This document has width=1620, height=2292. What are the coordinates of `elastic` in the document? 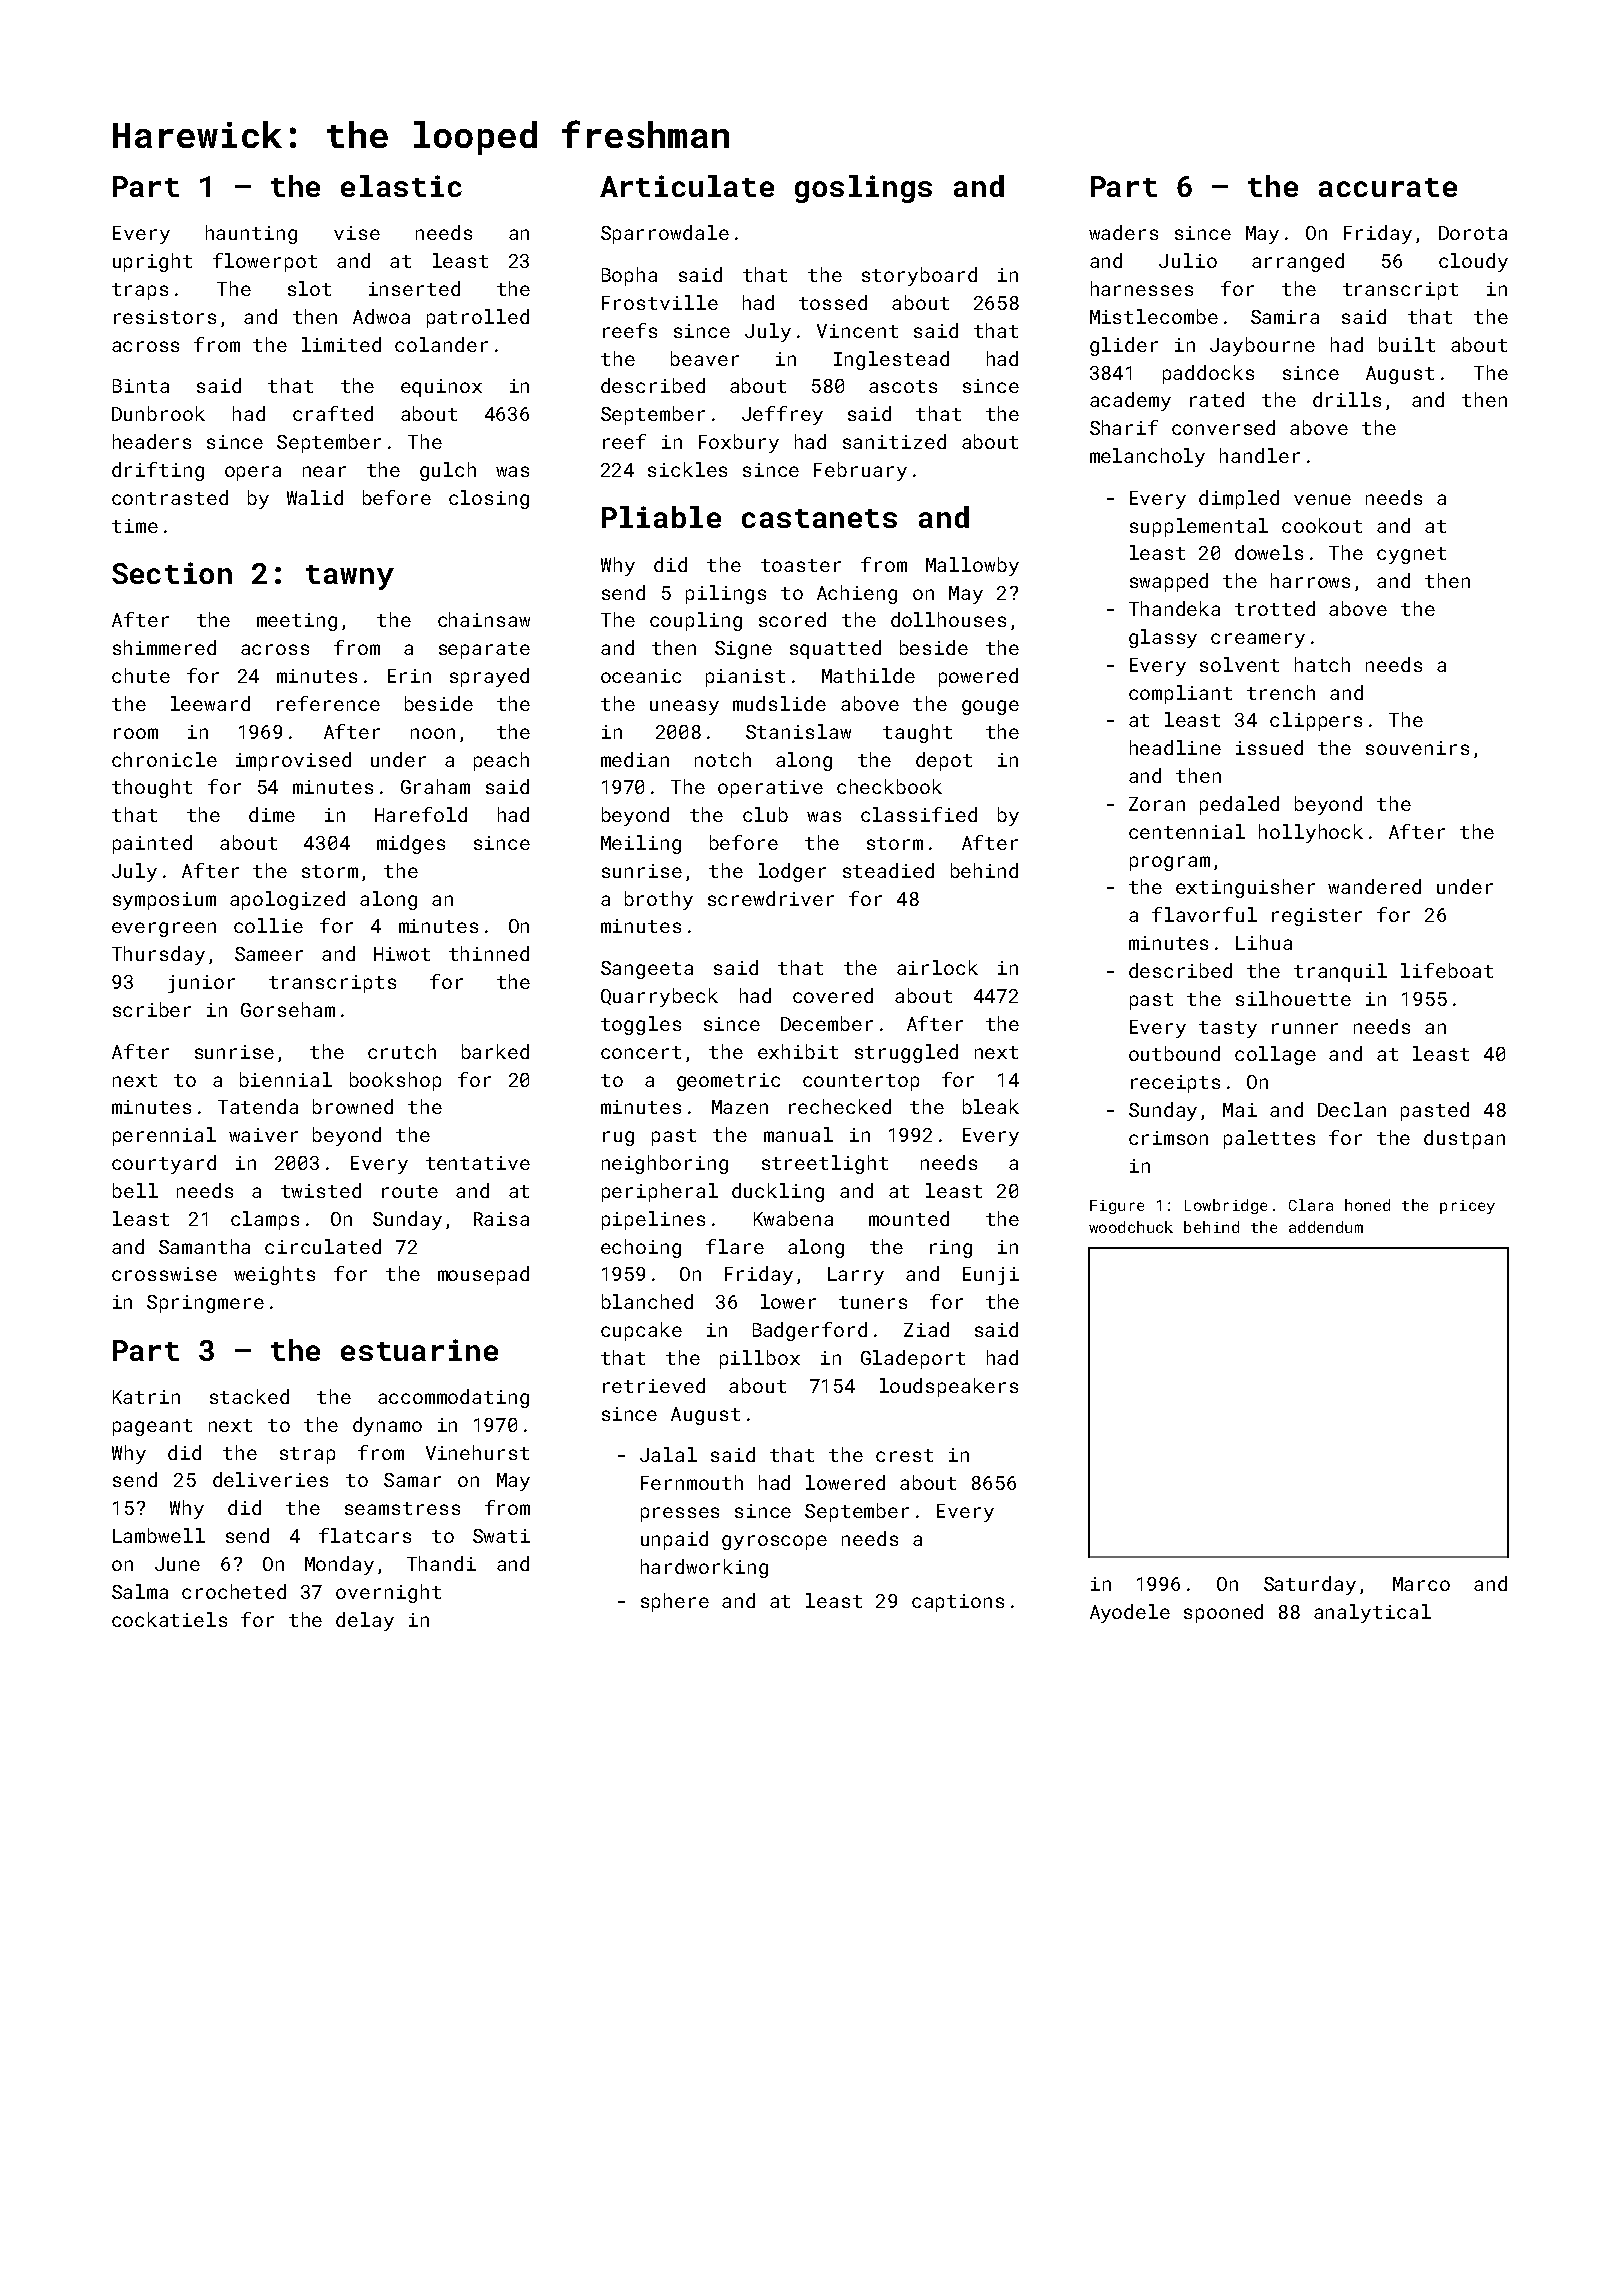 It's located at (401, 186).
